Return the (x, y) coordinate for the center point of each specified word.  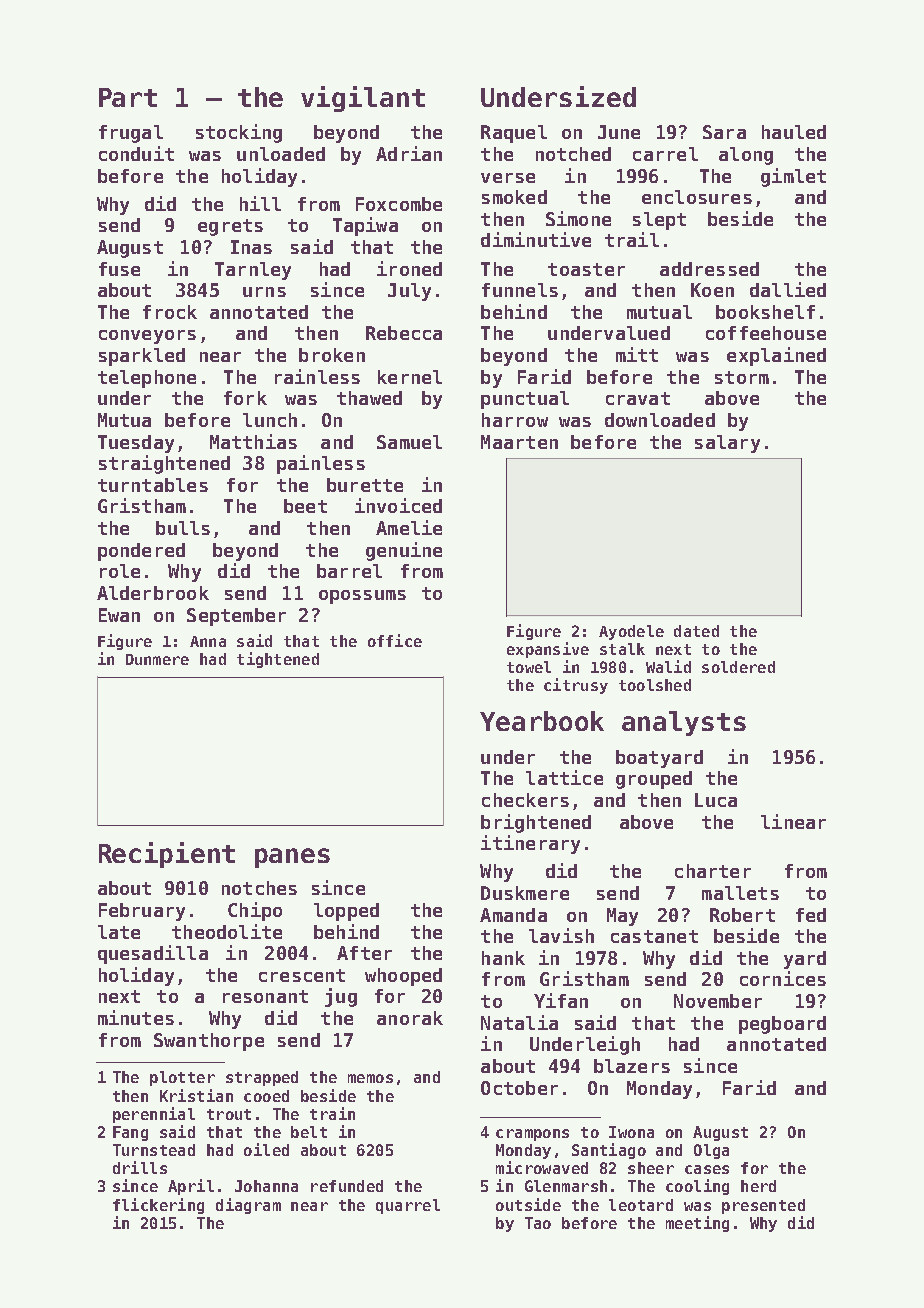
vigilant (363, 99)
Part (128, 97)
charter (713, 871)
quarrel (408, 1206)
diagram (248, 1206)
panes (292, 858)
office (395, 640)
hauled (794, 132)
